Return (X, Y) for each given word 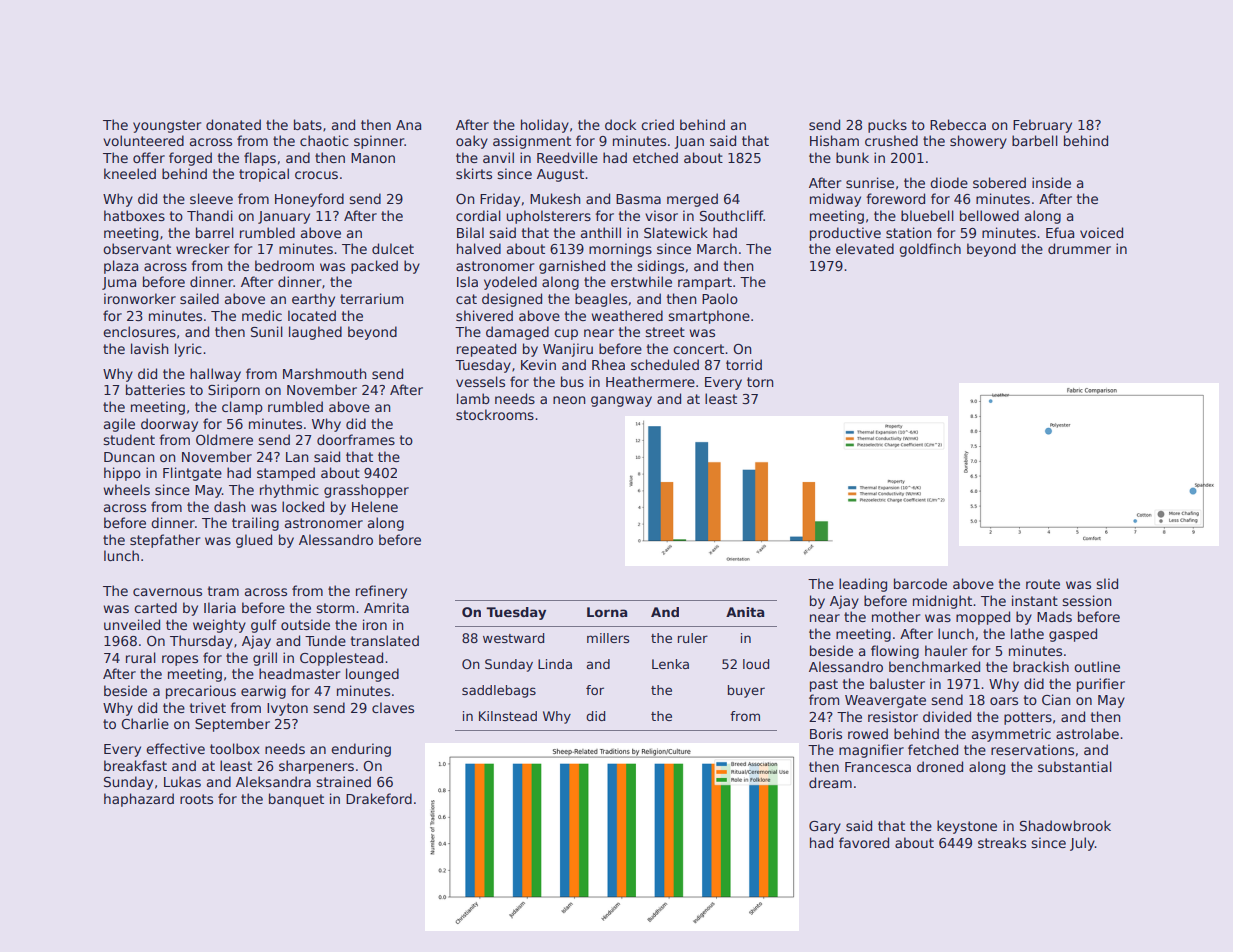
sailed (199, 298)
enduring (361, 750)
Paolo (720, 298)
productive (845, 234)
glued (254, 541)
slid (1107, 583)
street (665, 332)
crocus (316, 175)
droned (940, 766)
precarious (201, 692)
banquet (296, 800)
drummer (1079, 248)
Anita (745, 612)
